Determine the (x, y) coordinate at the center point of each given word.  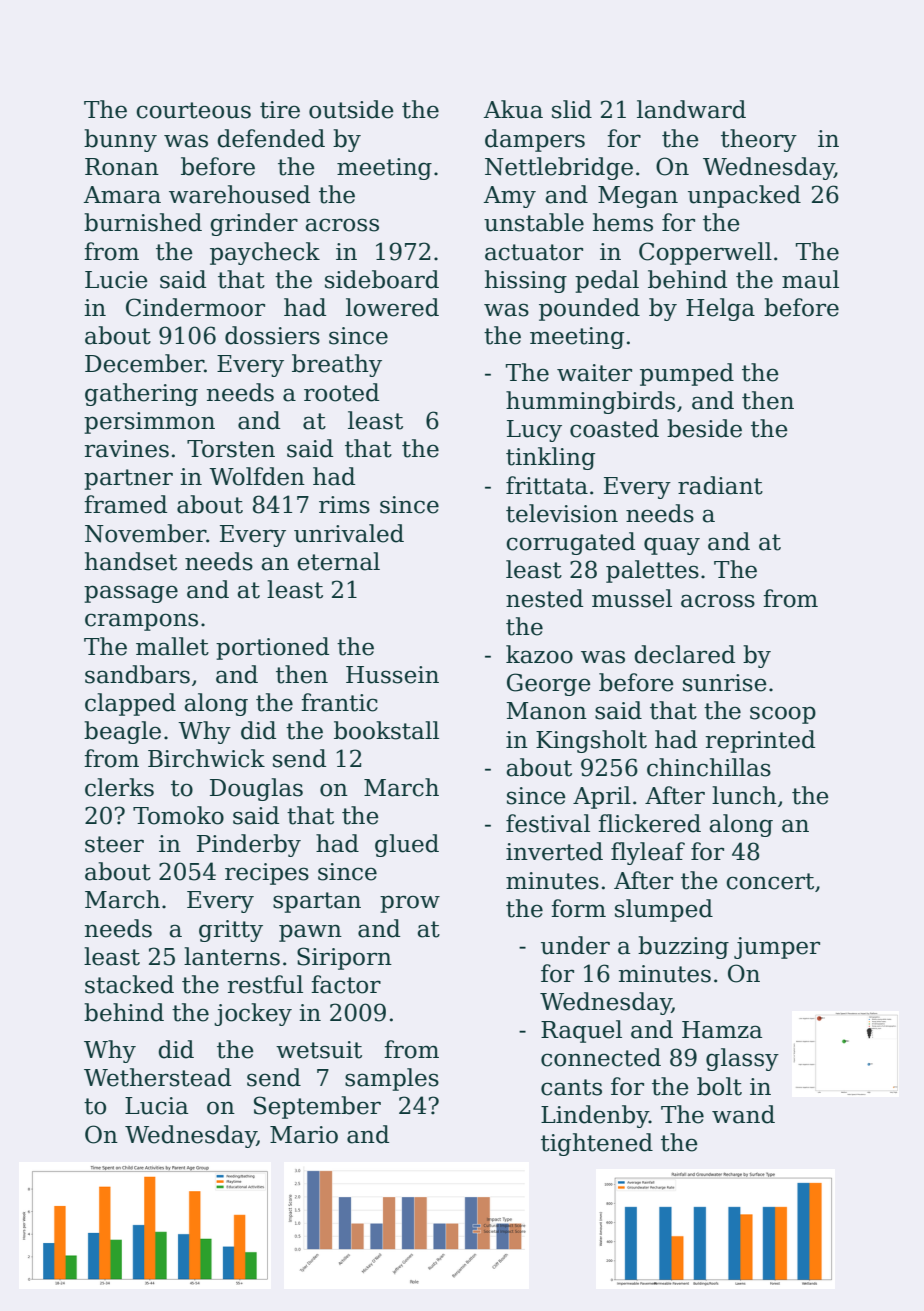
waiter (594, 373)
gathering (141, 394)
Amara (122, 195)
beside (704, 428)
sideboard (382, 279)
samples (392, 1079)
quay (672, 546)
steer (114, 844)
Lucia (156, 1106)
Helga (720, 309)
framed (125, 504)
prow (410, 904)
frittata (547, 485)
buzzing (683, 947)
